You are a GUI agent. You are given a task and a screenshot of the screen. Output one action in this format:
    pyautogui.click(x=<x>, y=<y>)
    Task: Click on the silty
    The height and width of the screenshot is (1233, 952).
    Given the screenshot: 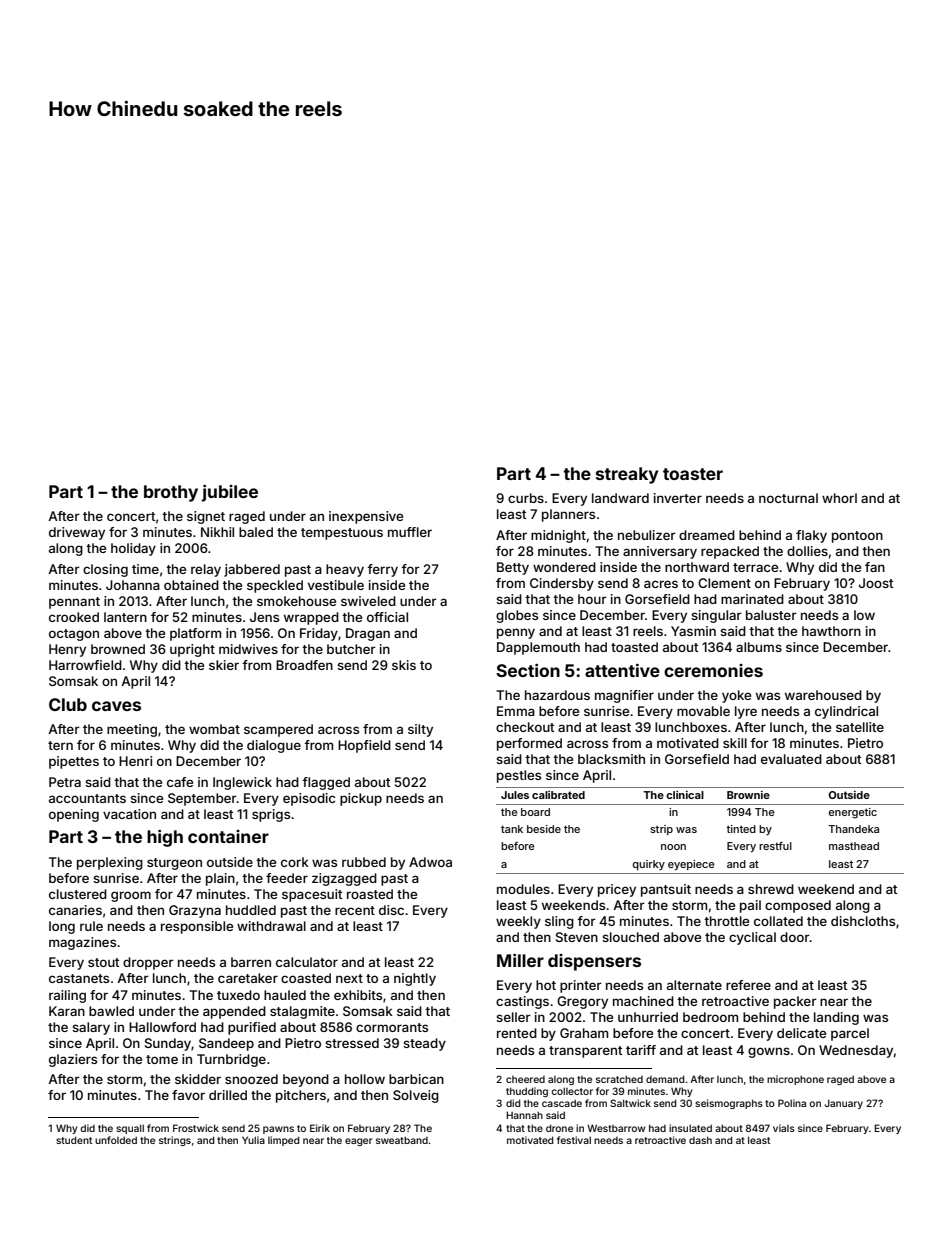 What is the action you would take?
    pyautogui.click(x=420, y=730)
